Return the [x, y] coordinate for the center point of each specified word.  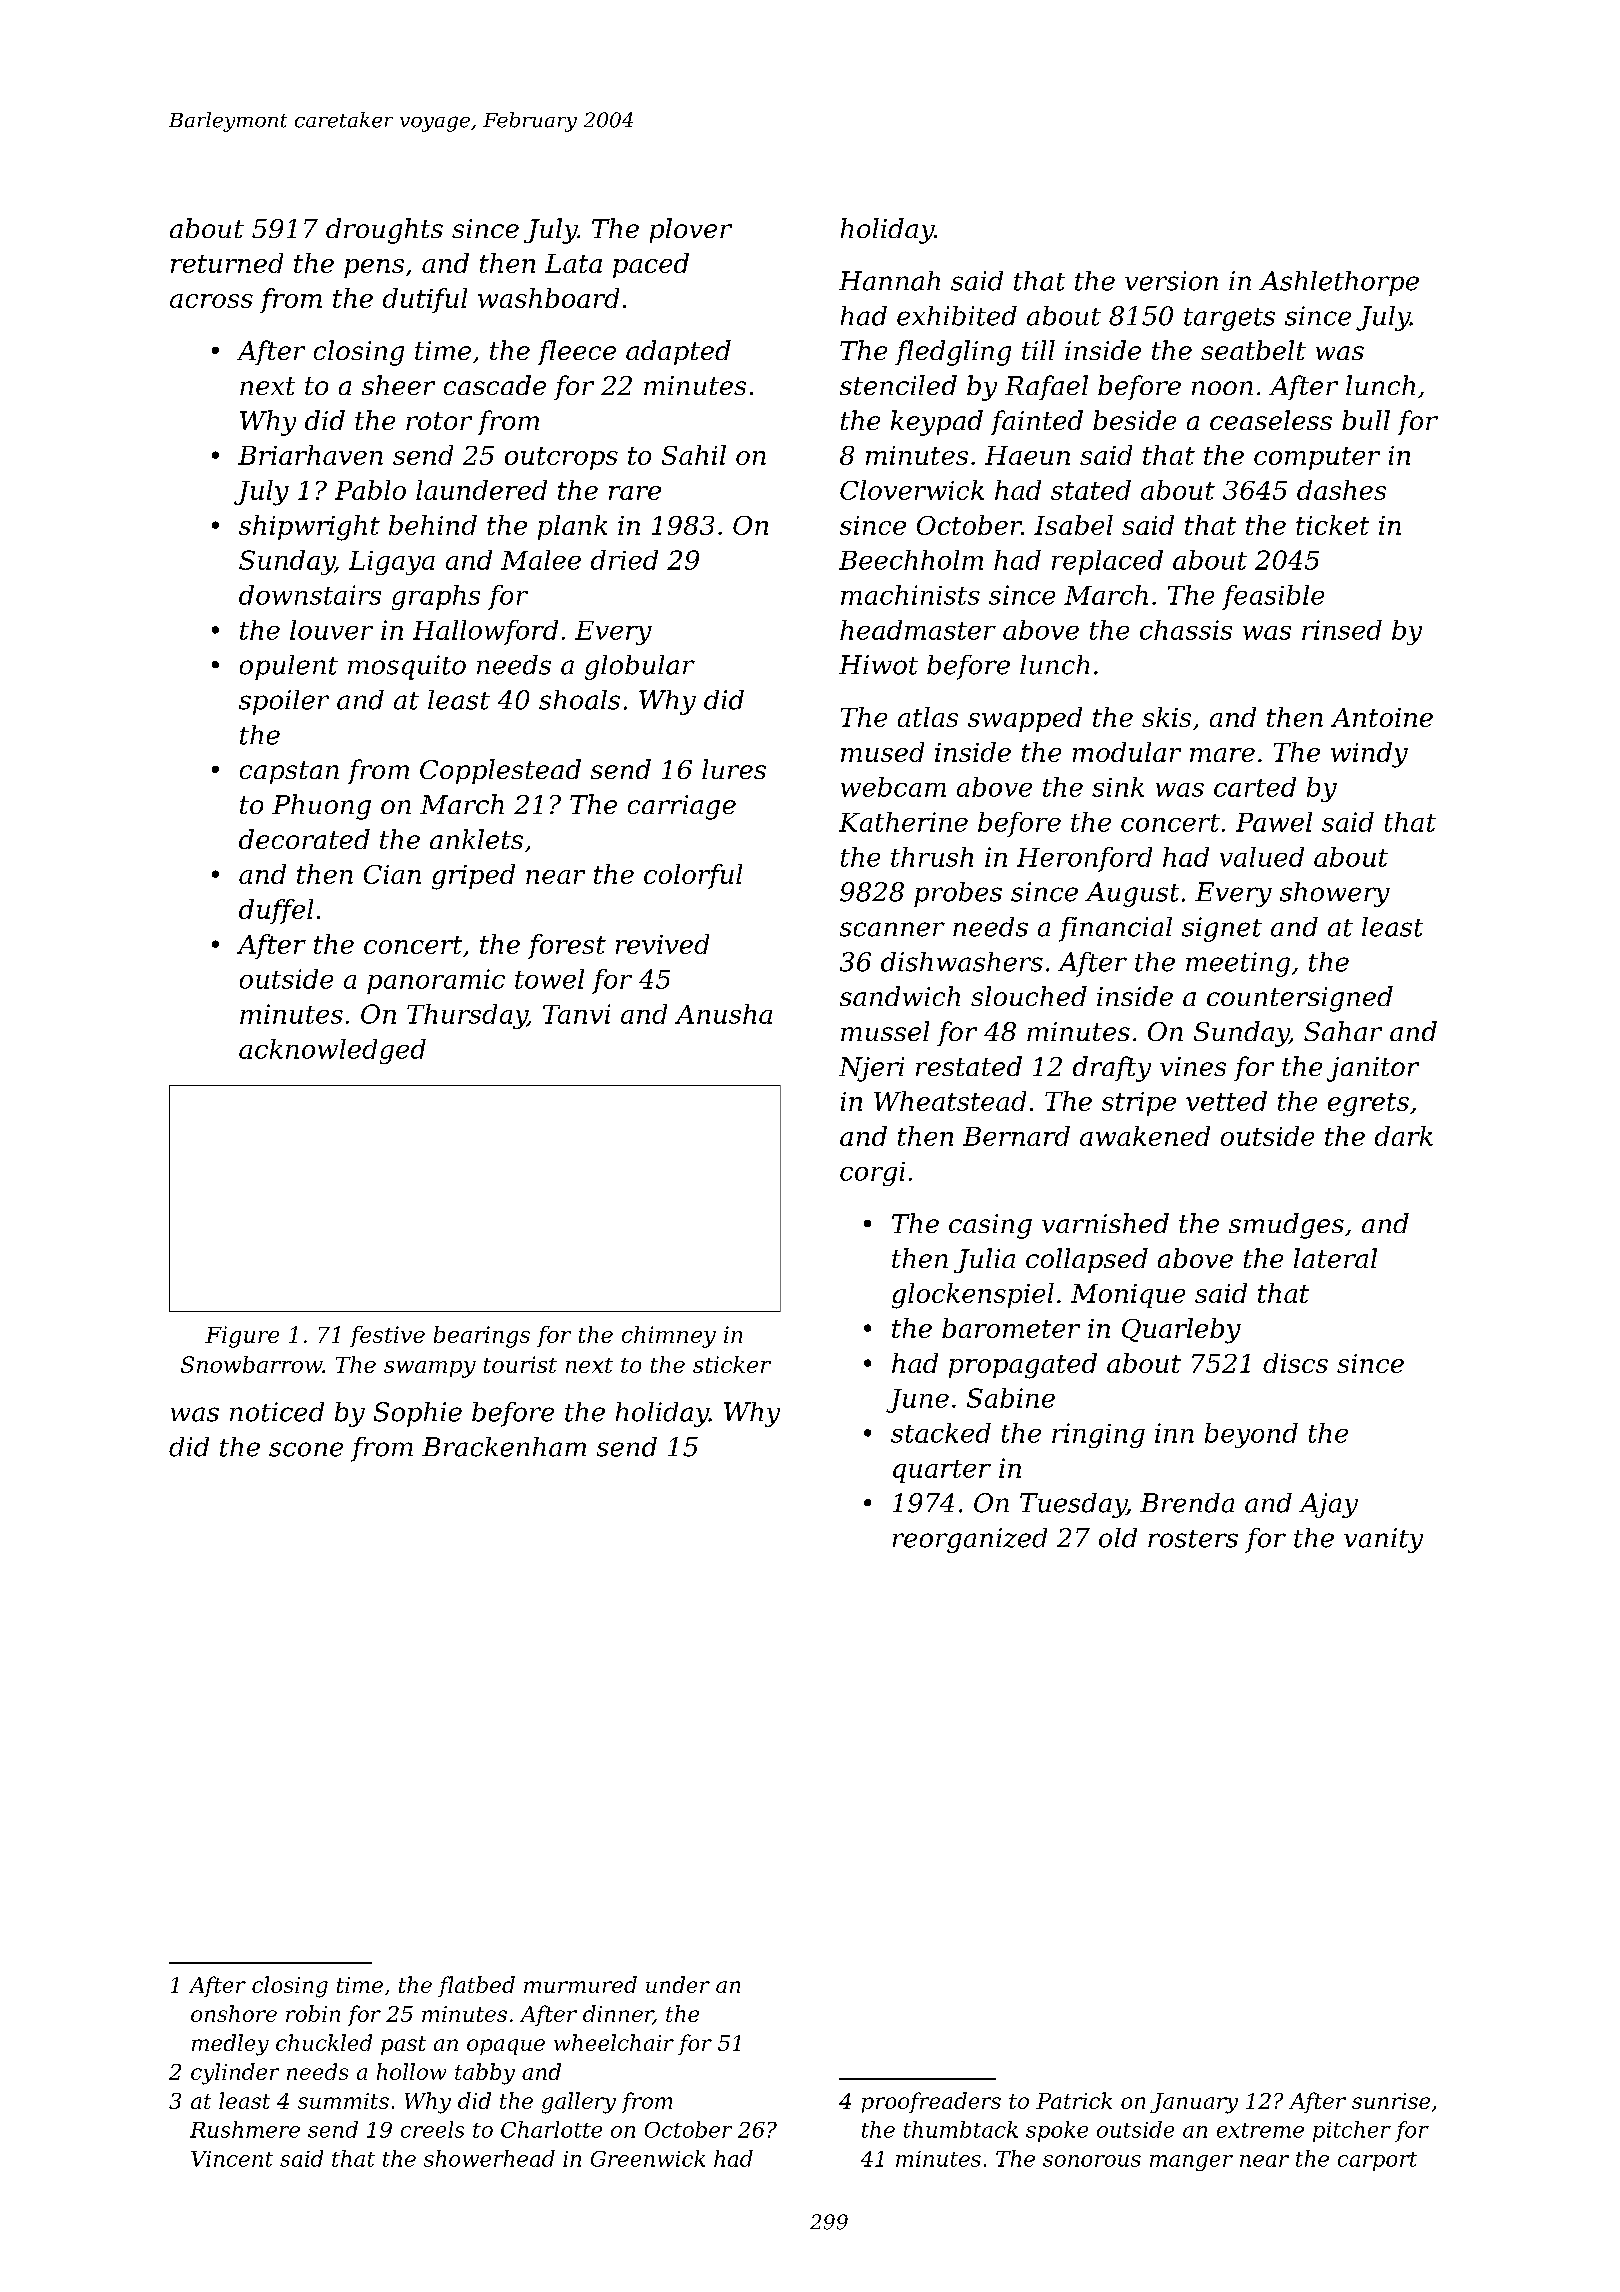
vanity [1383, 1540]
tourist [520, 1364]
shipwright [309, 528]
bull [1366, 420]
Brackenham [504, 1447]
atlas [928, 717]
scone [306, 1449]
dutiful [425, 300]
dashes [1341, 490]
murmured [580, 1984]
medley [230, 2045]
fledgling [953, 353]
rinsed [1342, 630]
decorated [304, 839]
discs [1295, 1363]
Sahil [694, 455]
